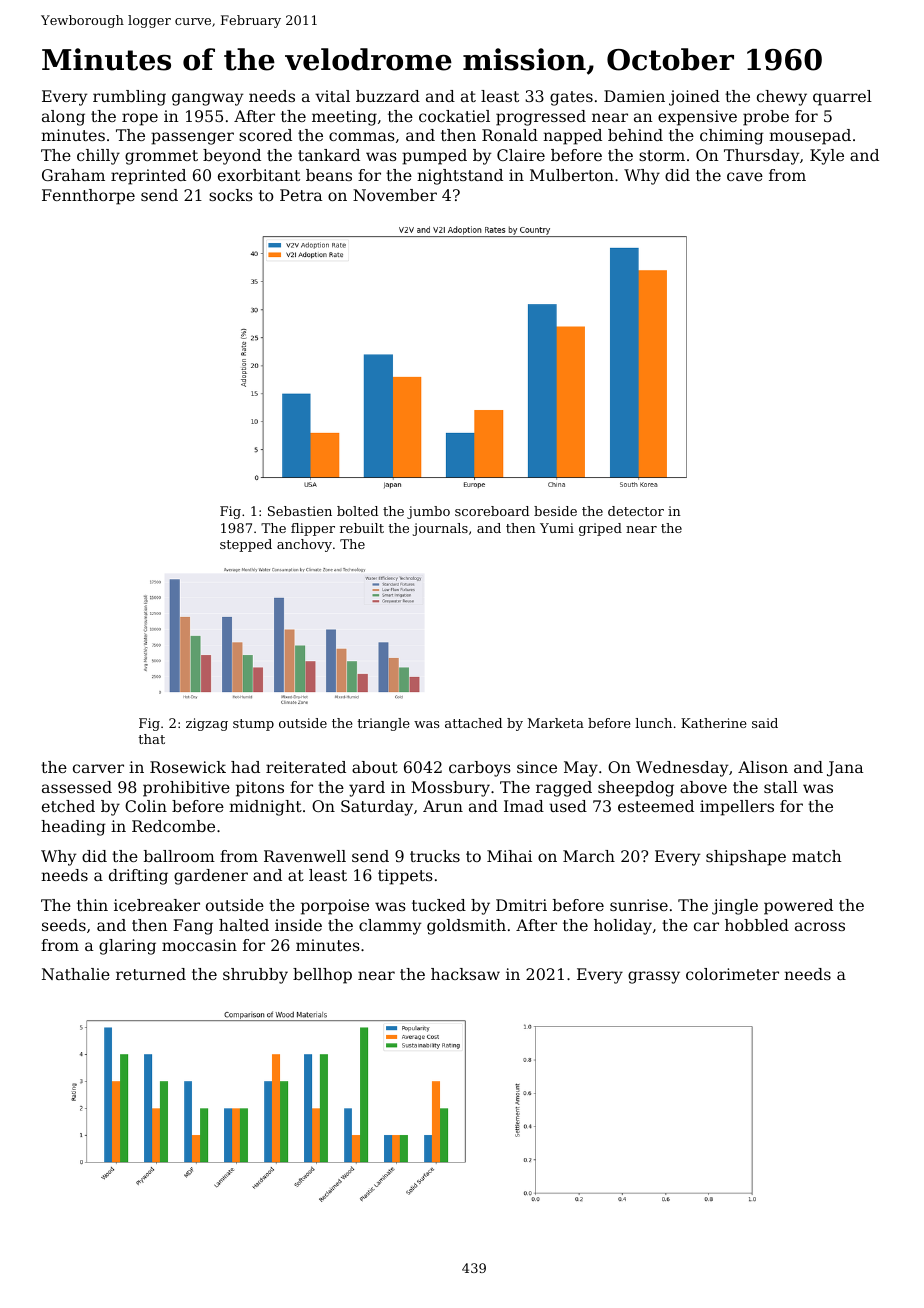  Describe the element at coordinates (636, 511) in the screenshot. I see `detector` at that location.
